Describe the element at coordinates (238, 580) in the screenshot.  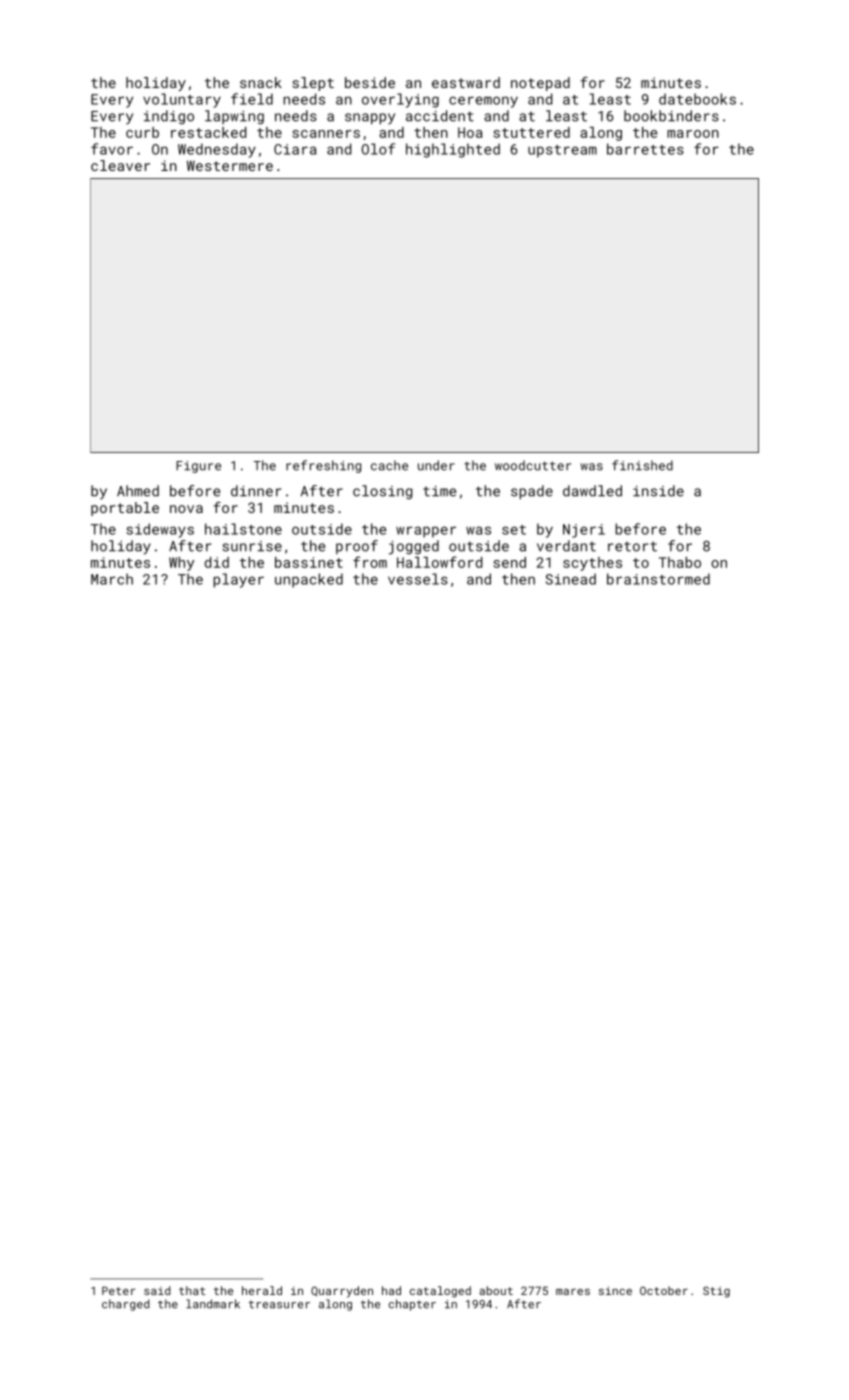
I see `player` at that location.
